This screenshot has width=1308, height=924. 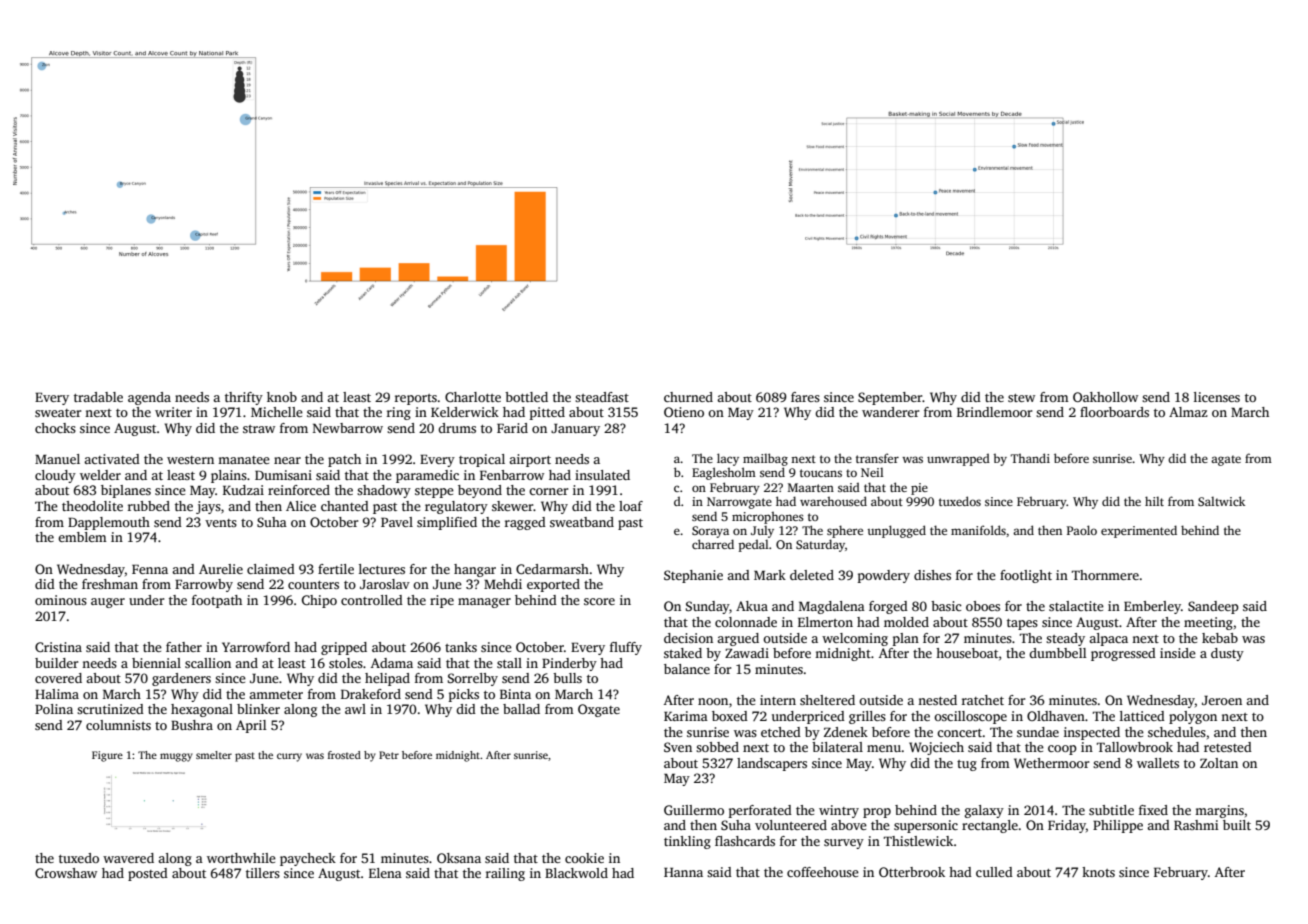 I want to click on Hanna, so click(x=683, y=872).
